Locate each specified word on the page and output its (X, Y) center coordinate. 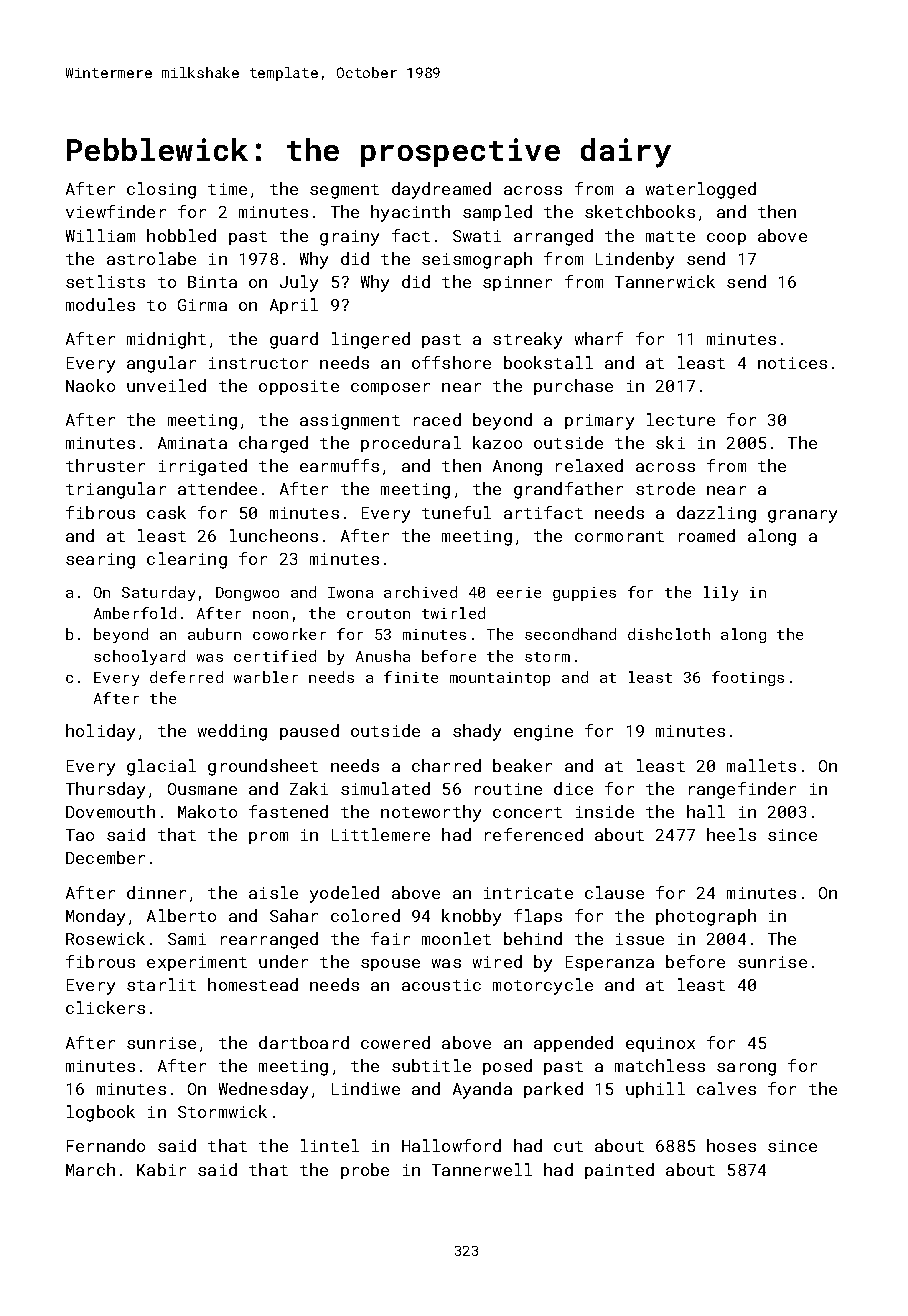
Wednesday (263, 1090)
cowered (395, 1042)
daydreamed (441, 190)
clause (614, 892)
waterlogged (701, 190)
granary (802, 516)
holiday (100, 732)
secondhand (570, 634)
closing (161, 190)
